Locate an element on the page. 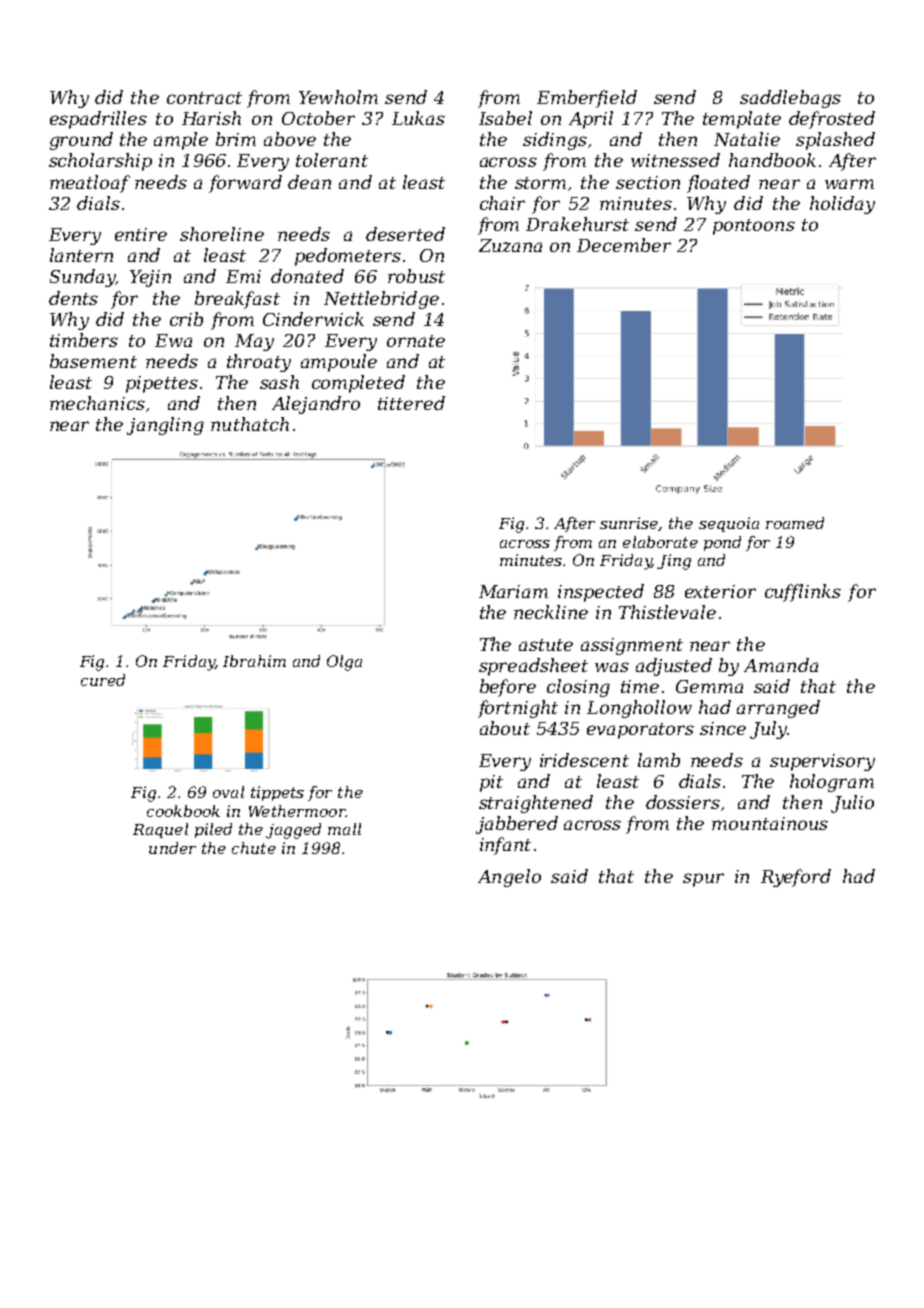 The height and width of the image is (1308, 924). pit is located at coordinates (491, 783).
